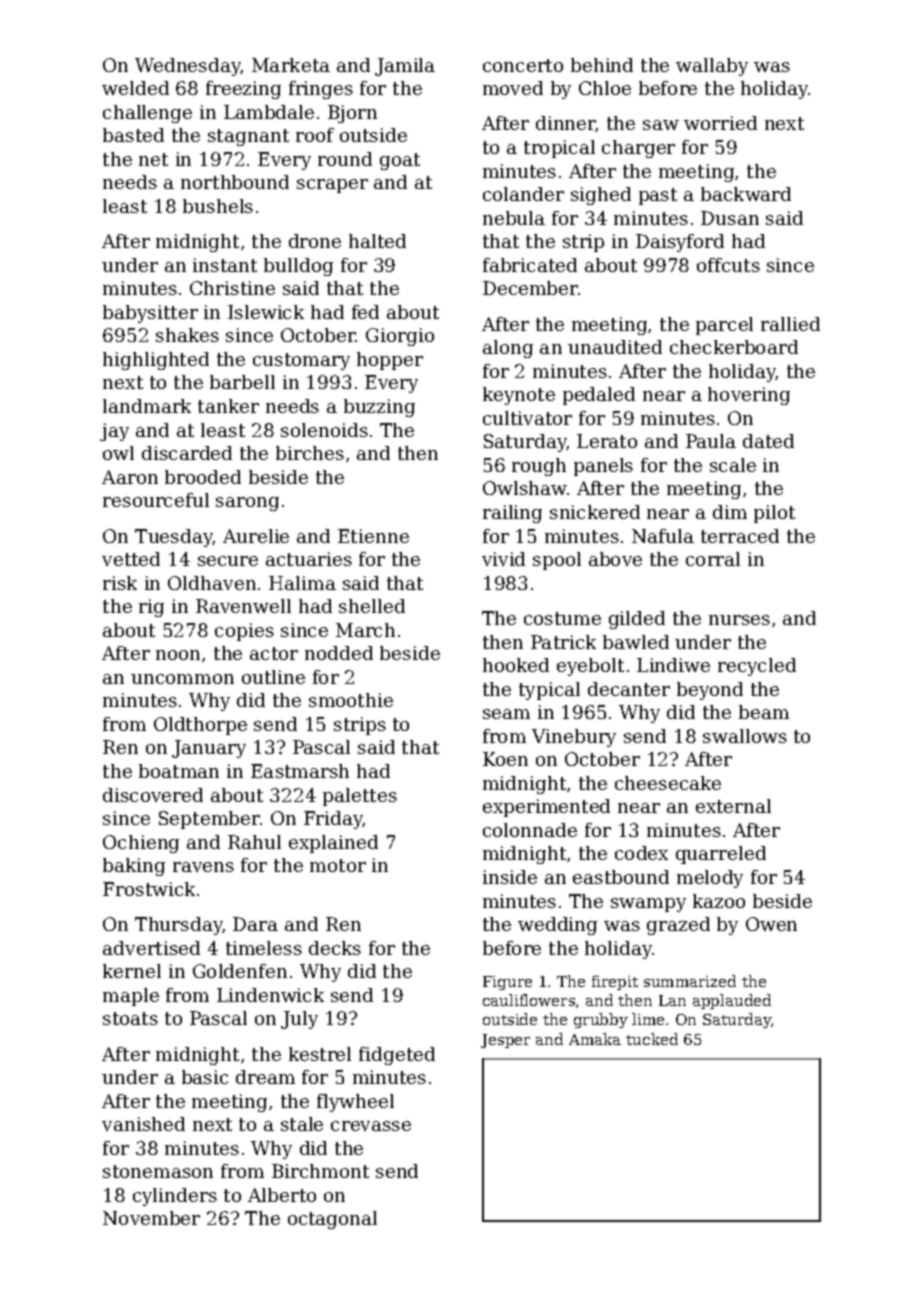 The image size is (924, 1314). Describe the element at coordinates (360, 797) in the screenshot. I see `palettes` at that location.
